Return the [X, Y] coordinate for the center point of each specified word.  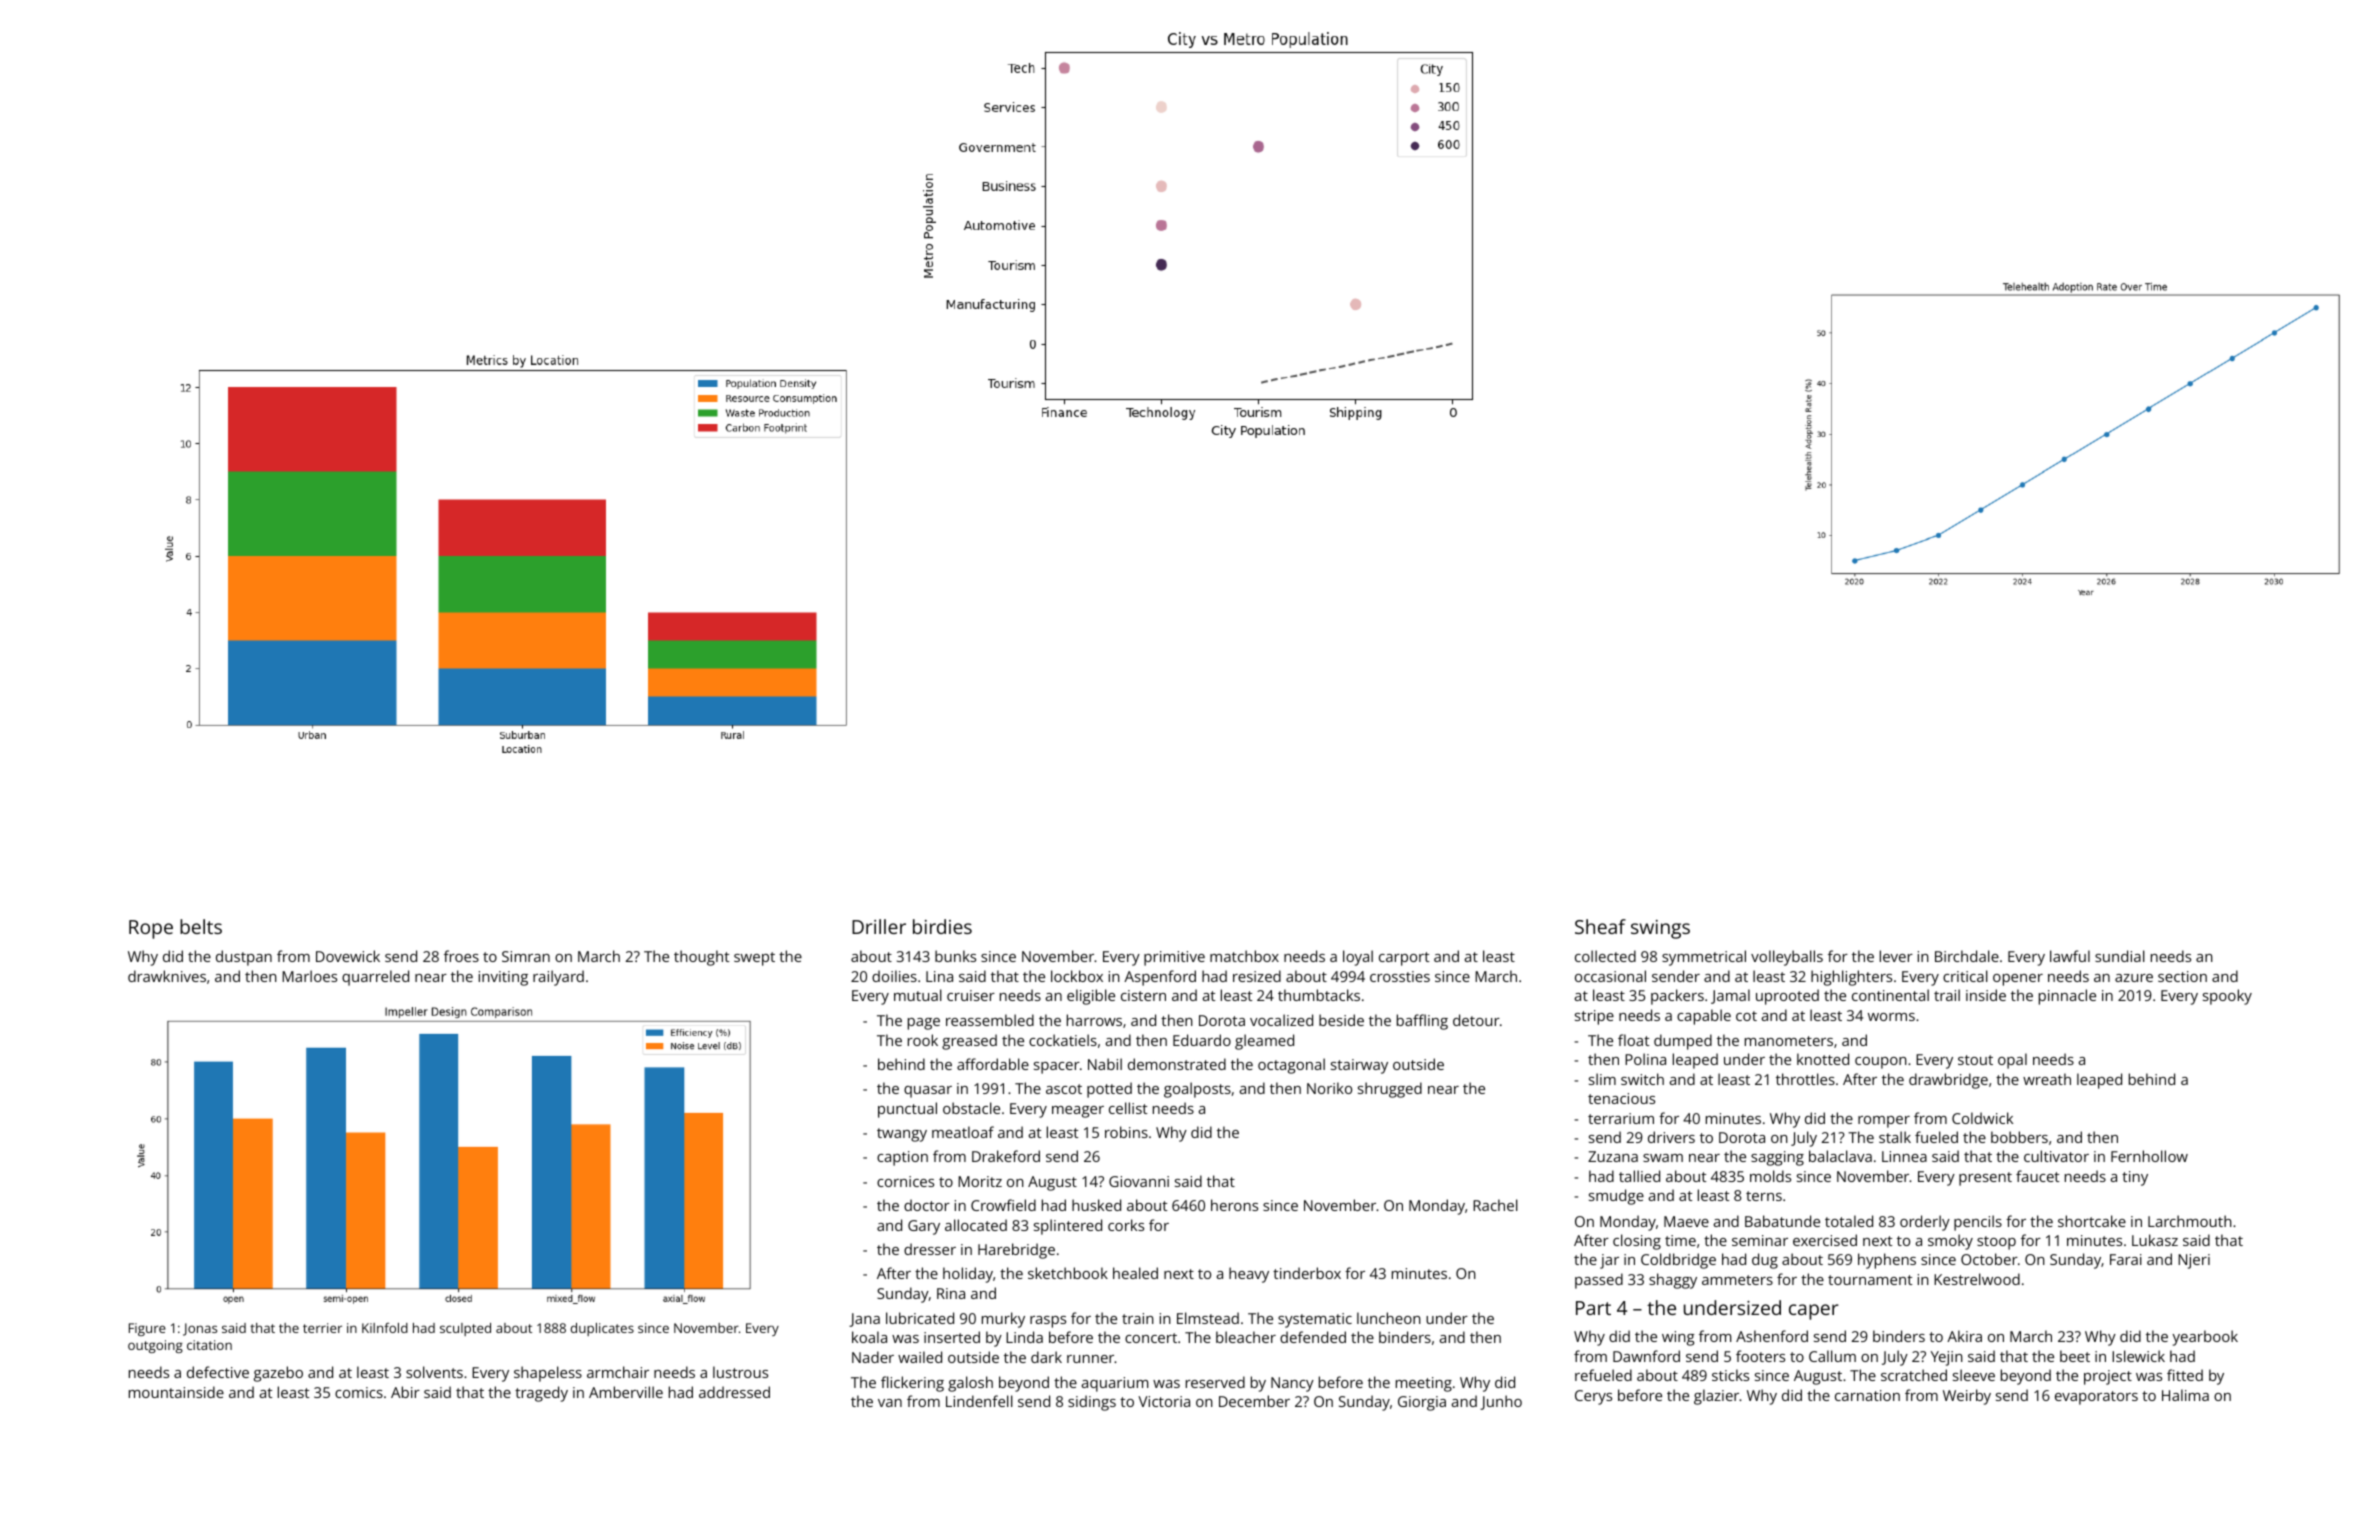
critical [1965, 976]
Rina [951, 1293]
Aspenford [1160, 978]
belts [201, 926]
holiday [968, 1275]
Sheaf [1600, 926]
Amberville [626, 1392]
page [924, 1024]
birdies [942, 926]
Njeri [2194, 1261]
